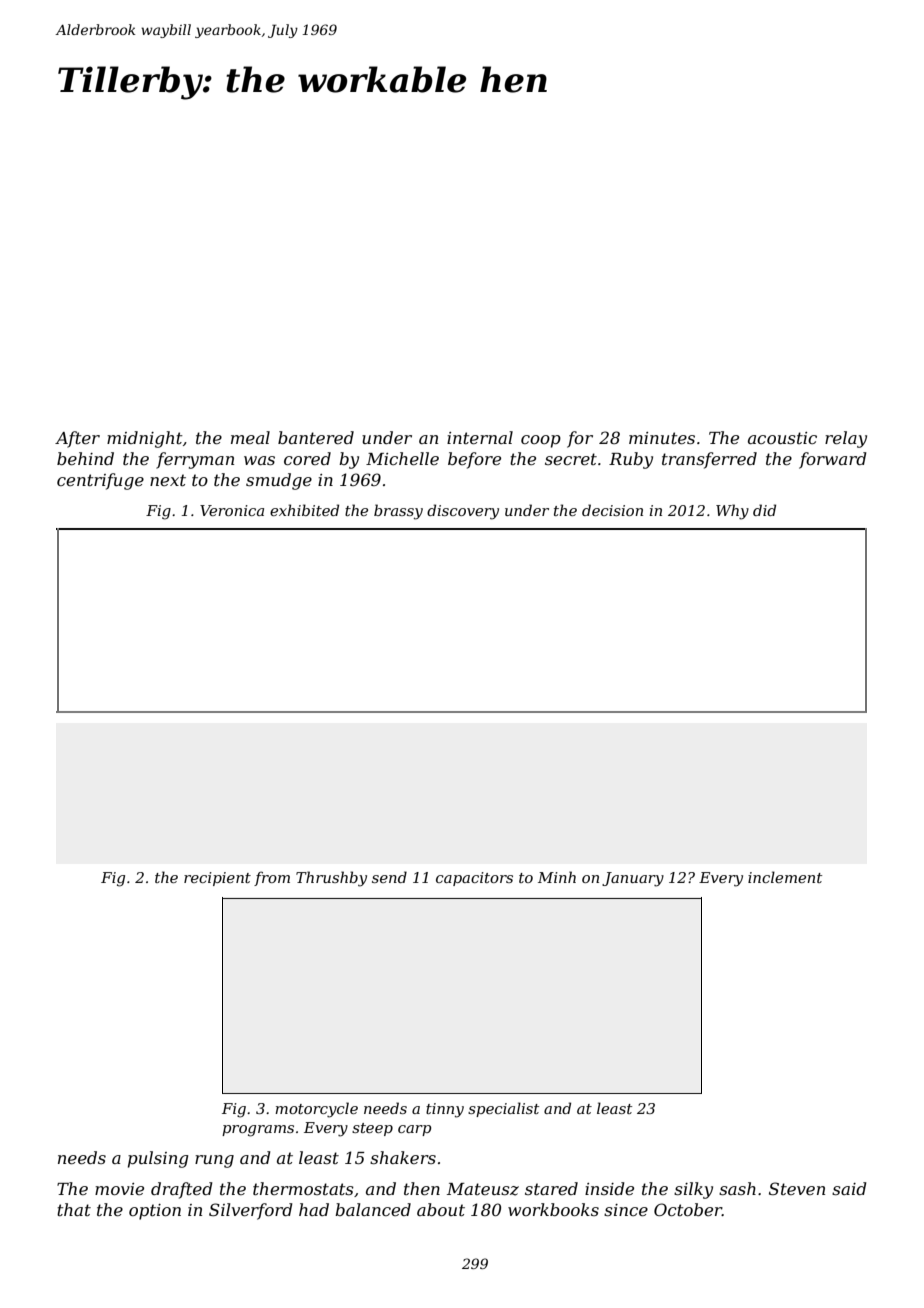  What do you see at coordinates (158, 1159) in the page?
I see `pulsing` at bounding box center [158, 1159].
